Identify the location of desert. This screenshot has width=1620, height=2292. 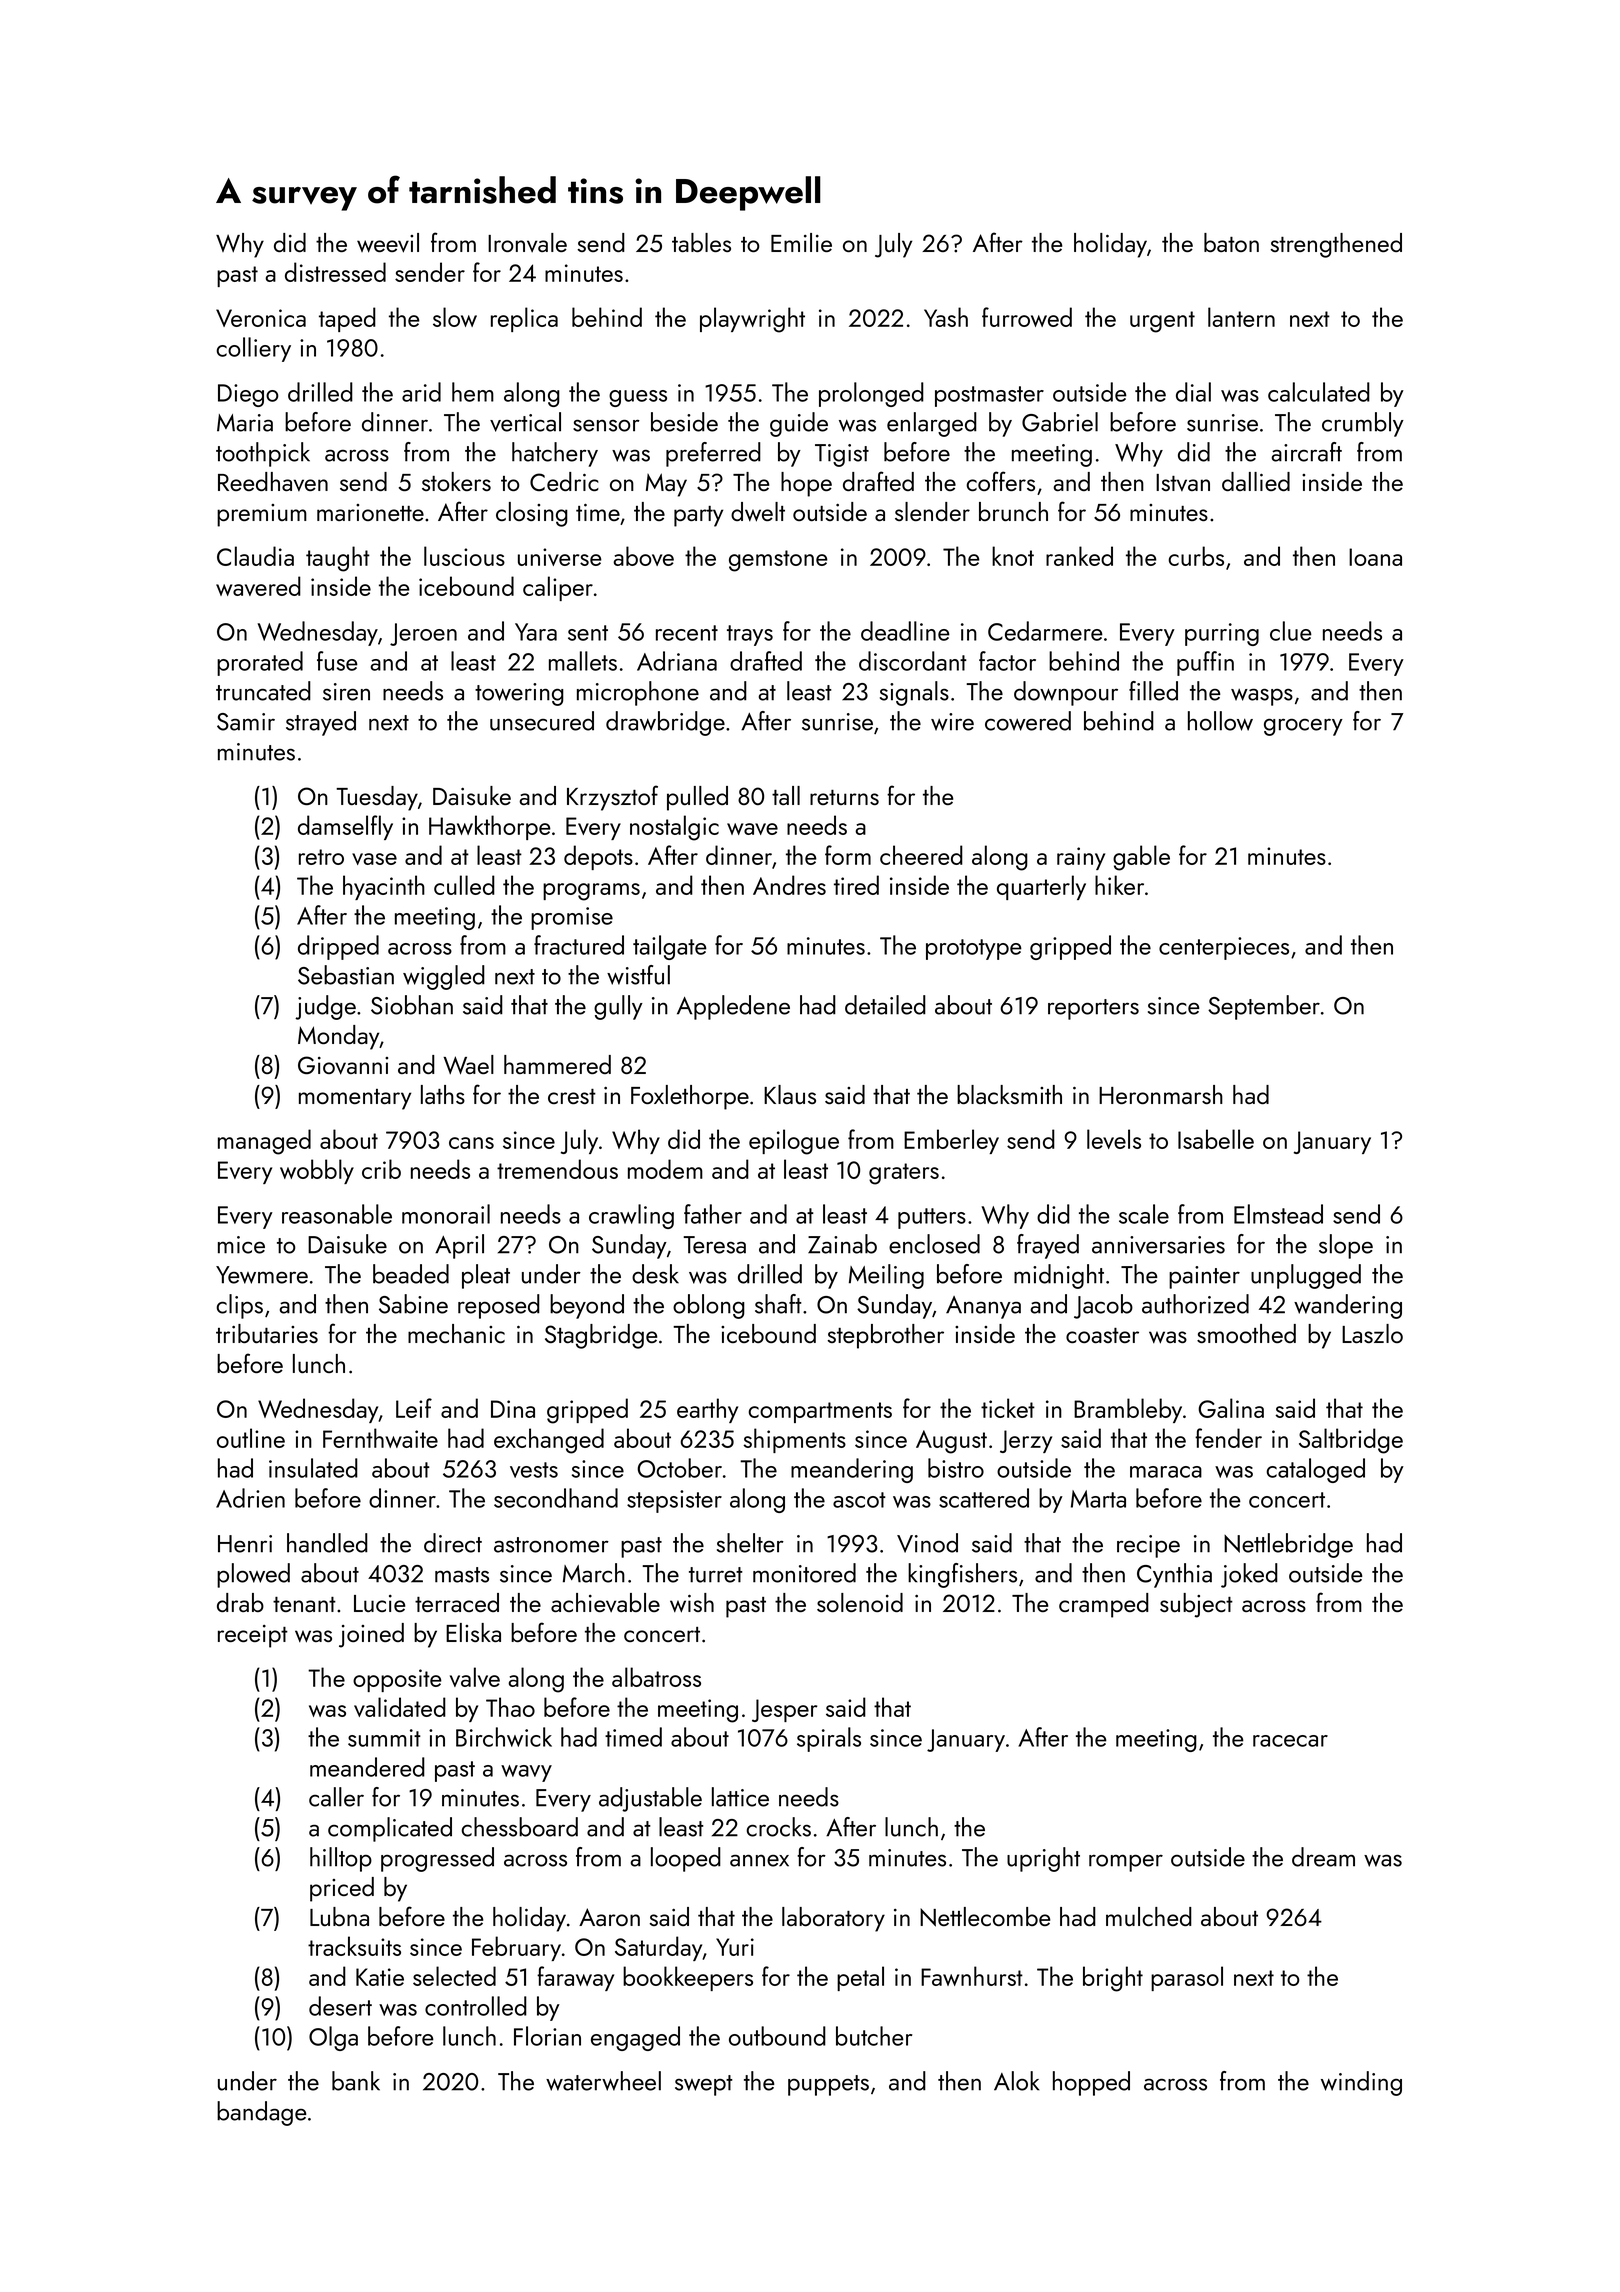
(340, 2006).
